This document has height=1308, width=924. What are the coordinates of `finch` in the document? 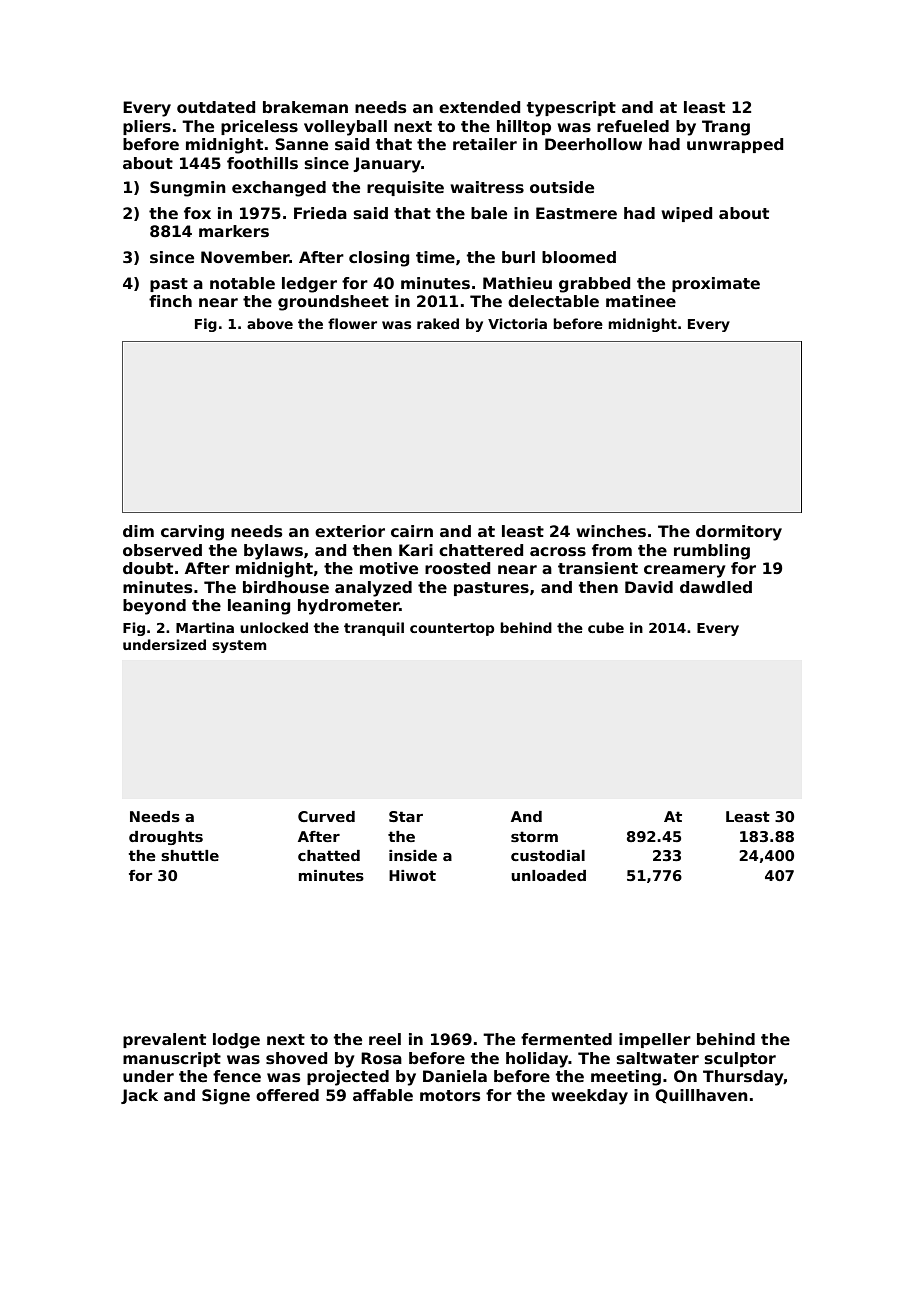 It's located at (170, 301).
